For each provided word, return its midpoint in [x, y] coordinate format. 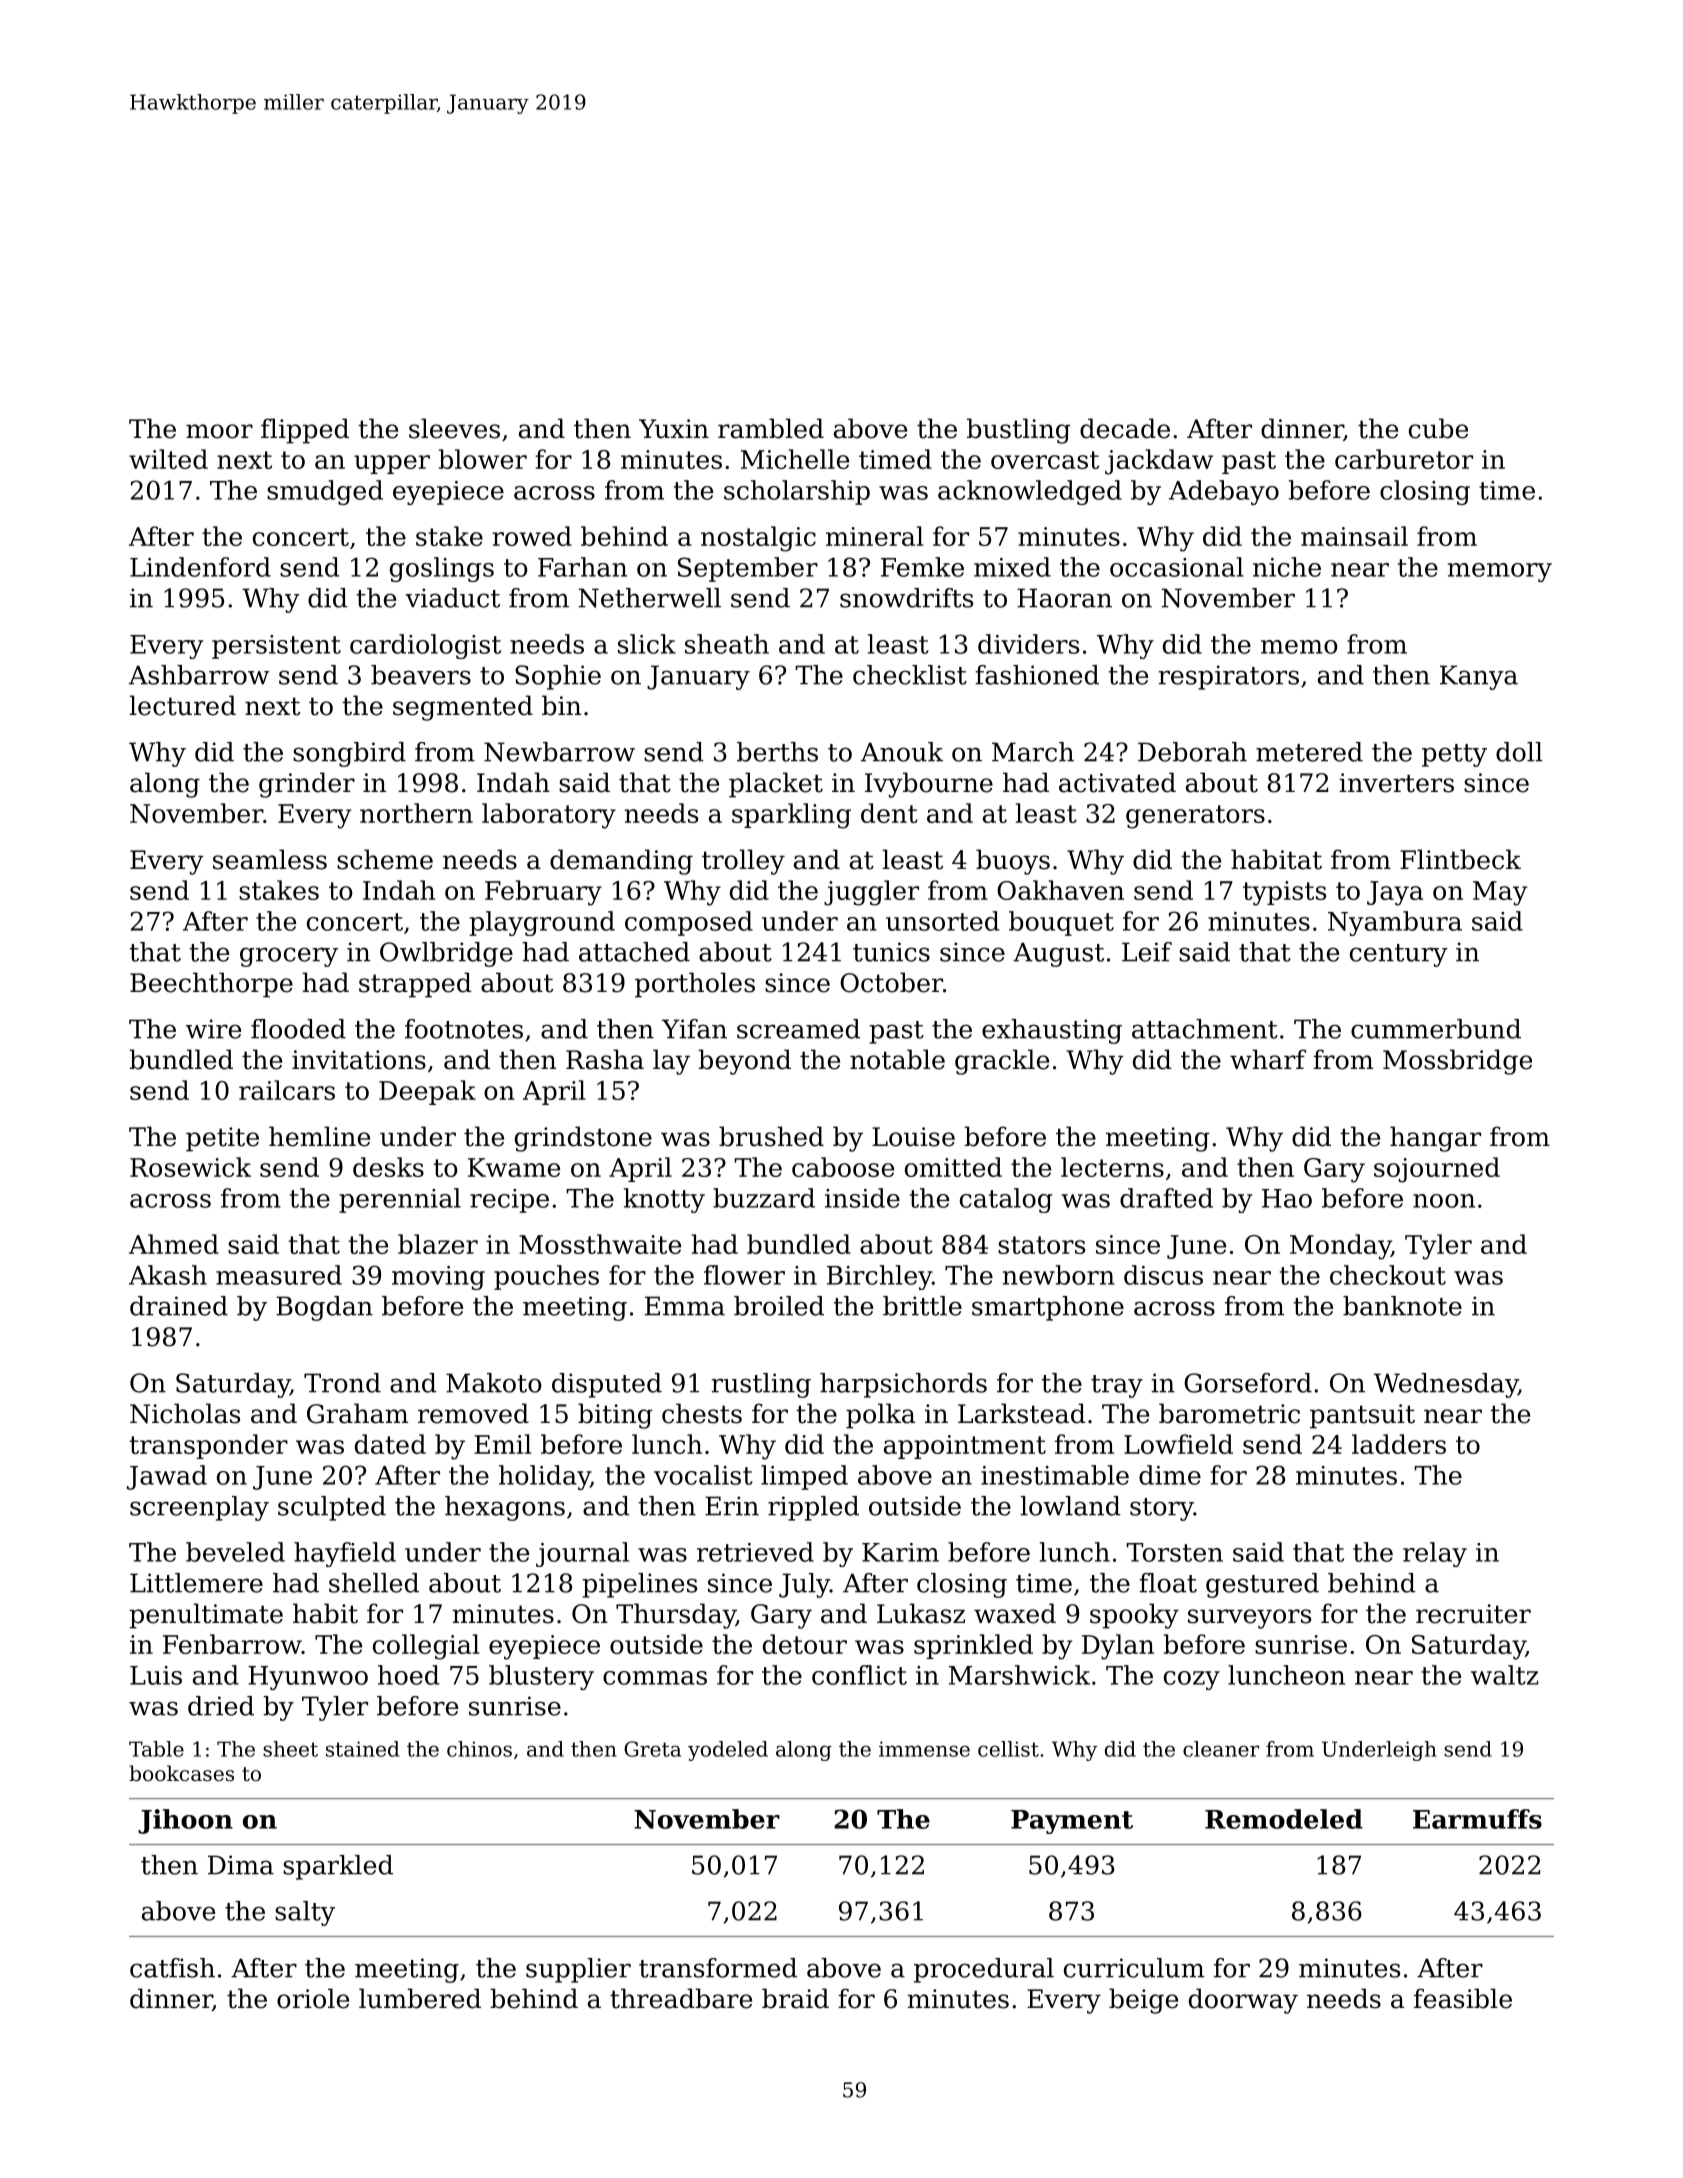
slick [647, 644]
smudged [325, 492]
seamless [270, 859]
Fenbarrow [232, 1644]
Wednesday [1446, 1385]
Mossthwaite [600, 1244]
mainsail [1354, 536]
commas [655, 1678]
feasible [1463, 1998]
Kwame [514, 1167]
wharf [1268, 1059]
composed [689, 923]
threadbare [681, 1998]
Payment [1072, 1822]
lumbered [420, 1998]
